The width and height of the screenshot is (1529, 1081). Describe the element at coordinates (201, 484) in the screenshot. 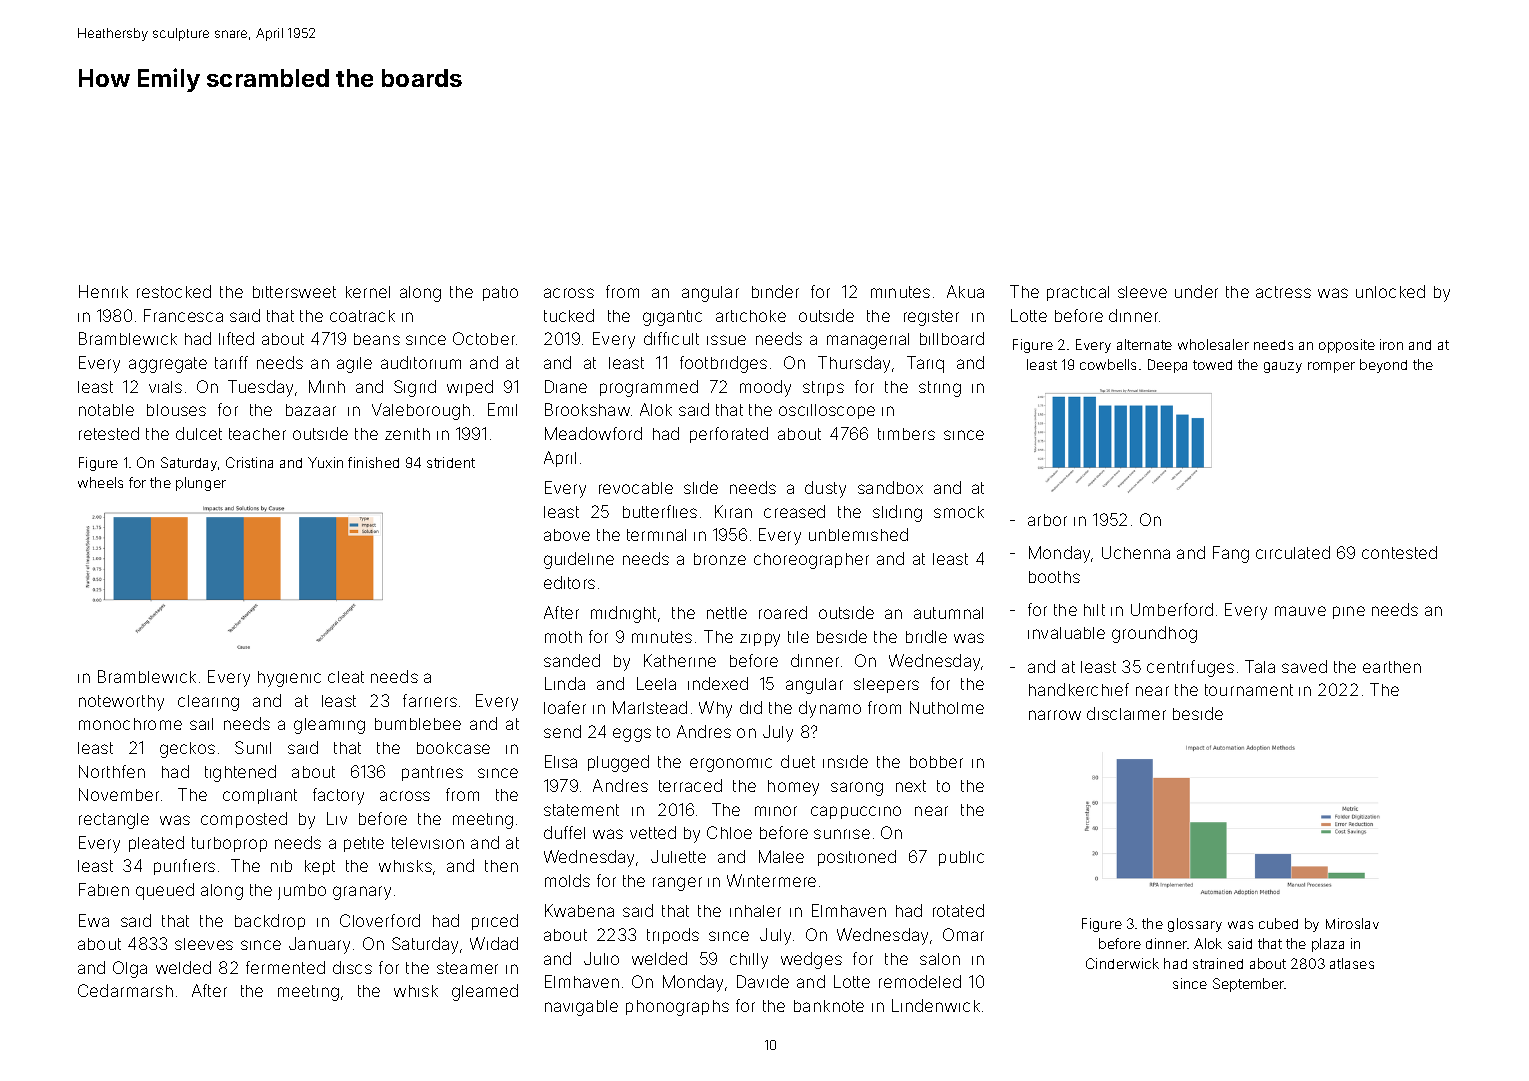

I see `plunger` at that location.
